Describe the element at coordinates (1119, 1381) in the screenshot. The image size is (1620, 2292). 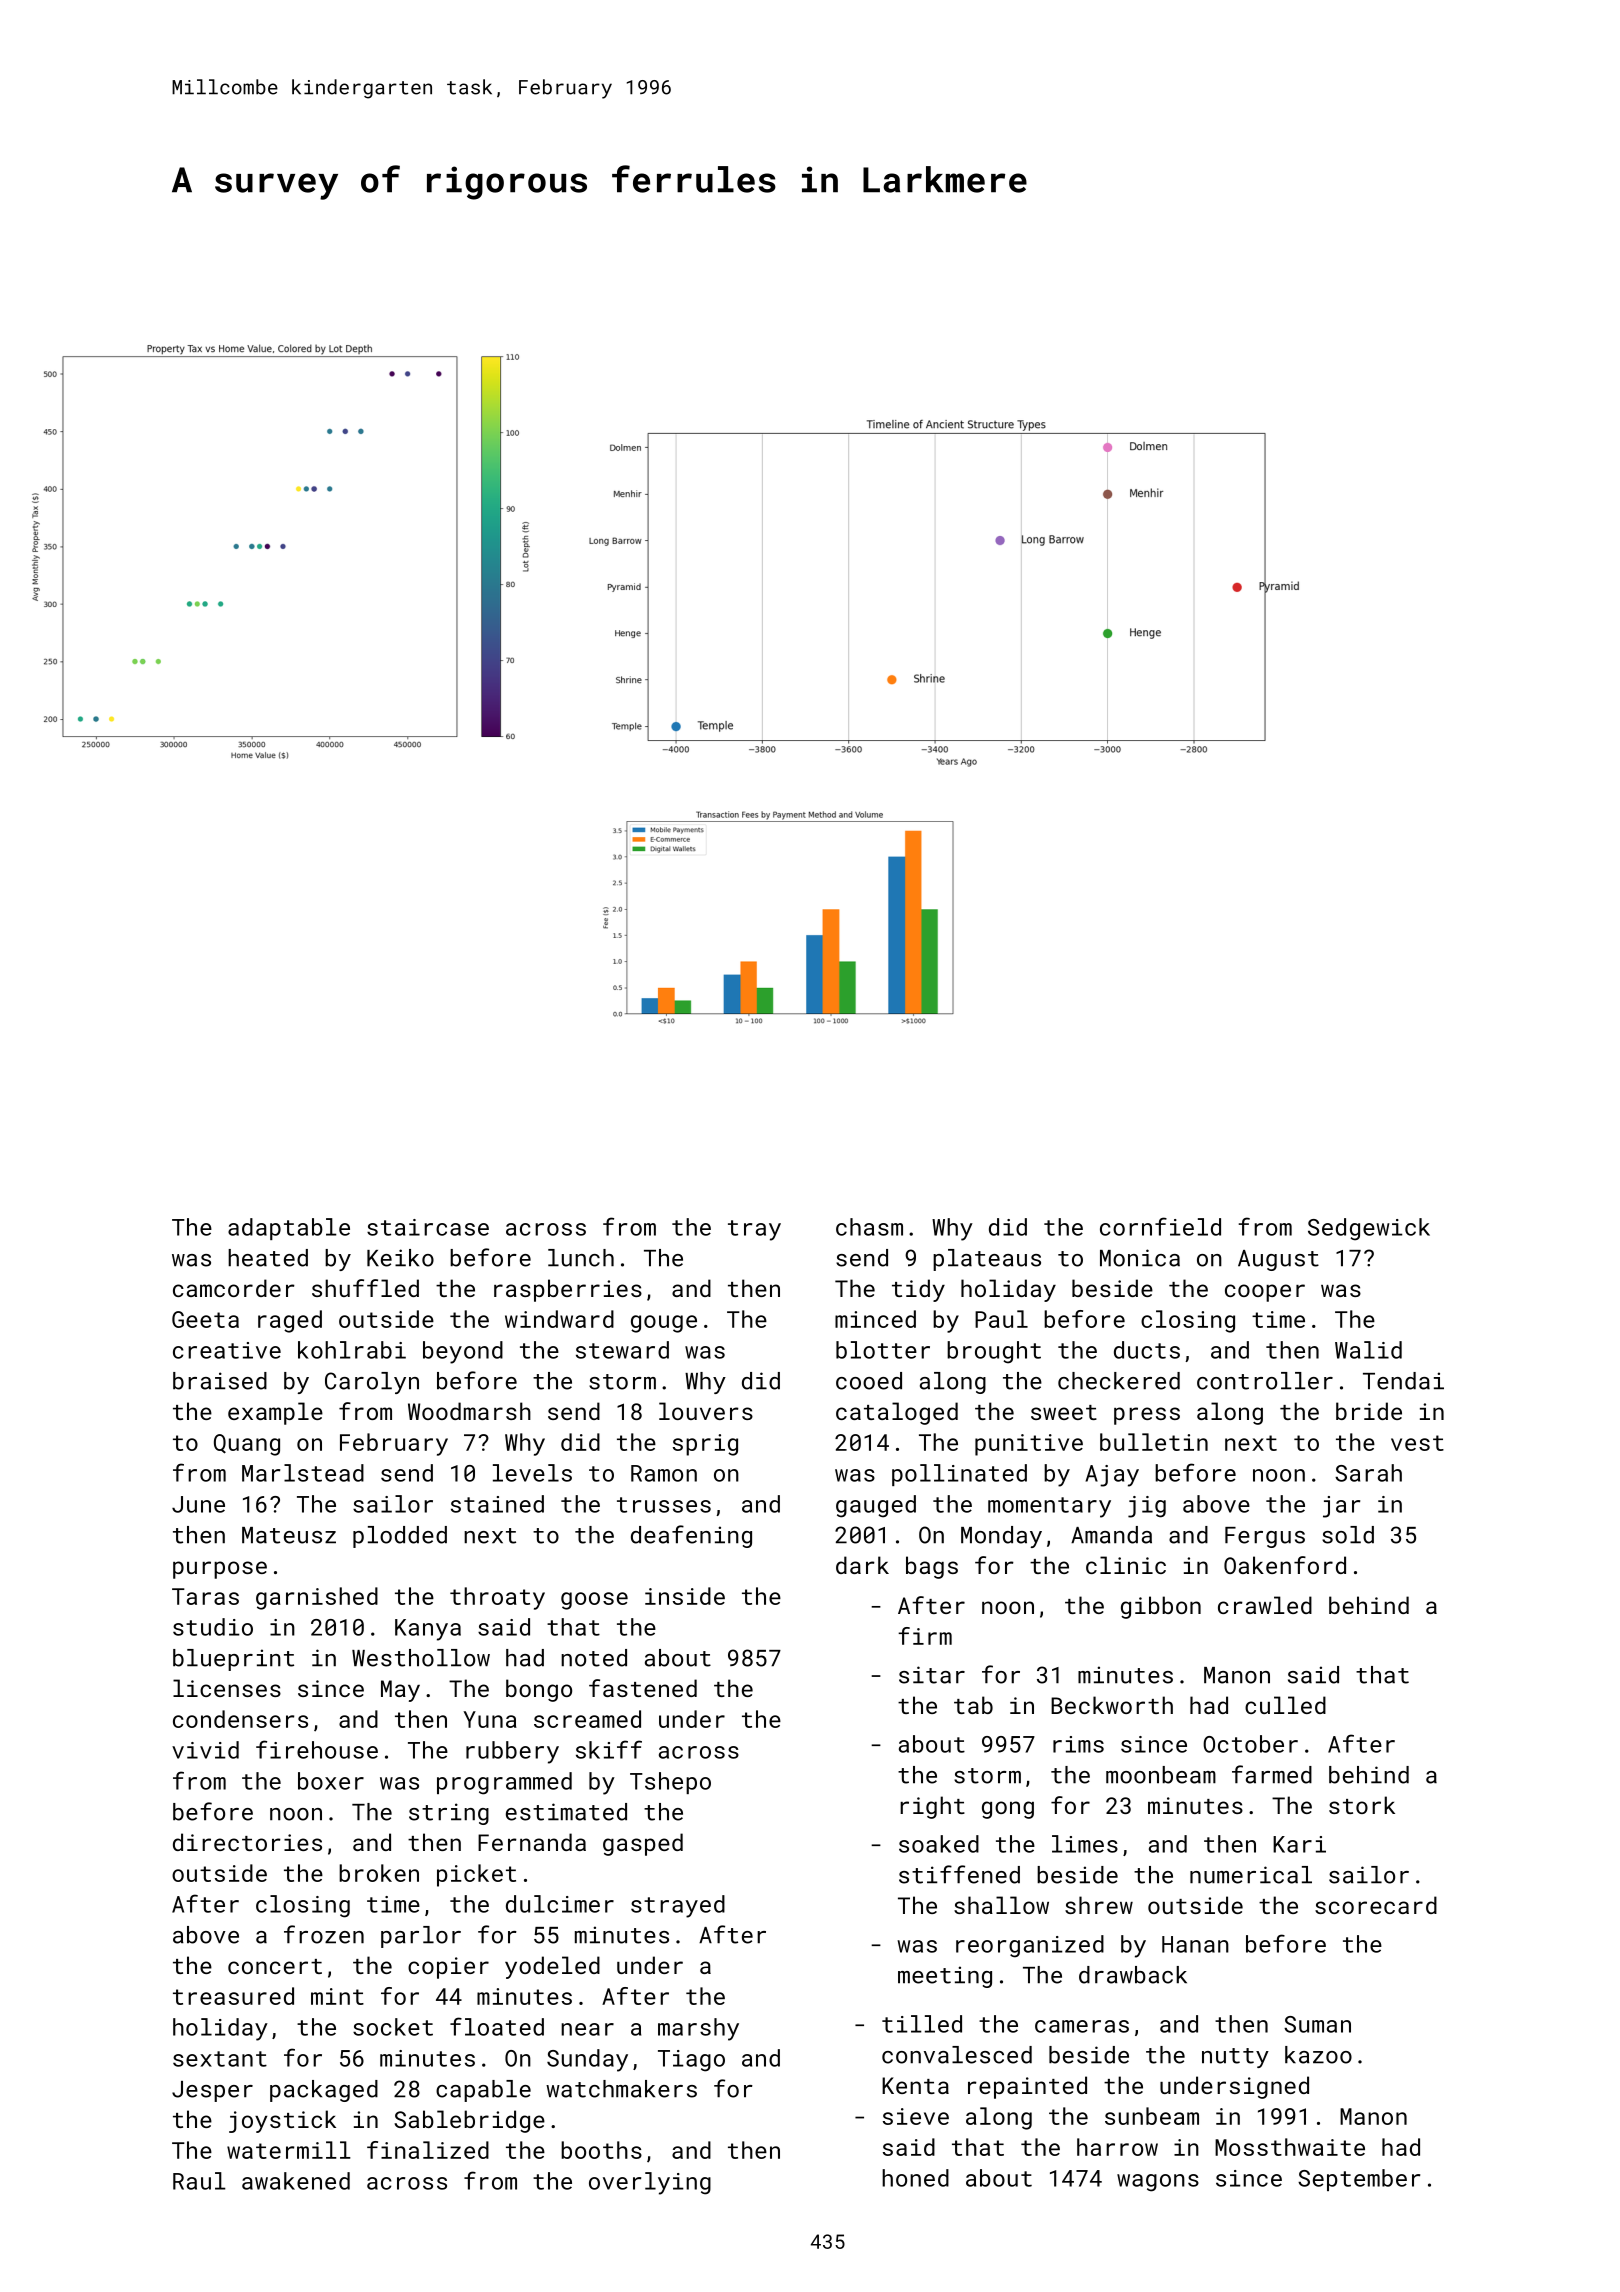
I see `checkered` at that location.
